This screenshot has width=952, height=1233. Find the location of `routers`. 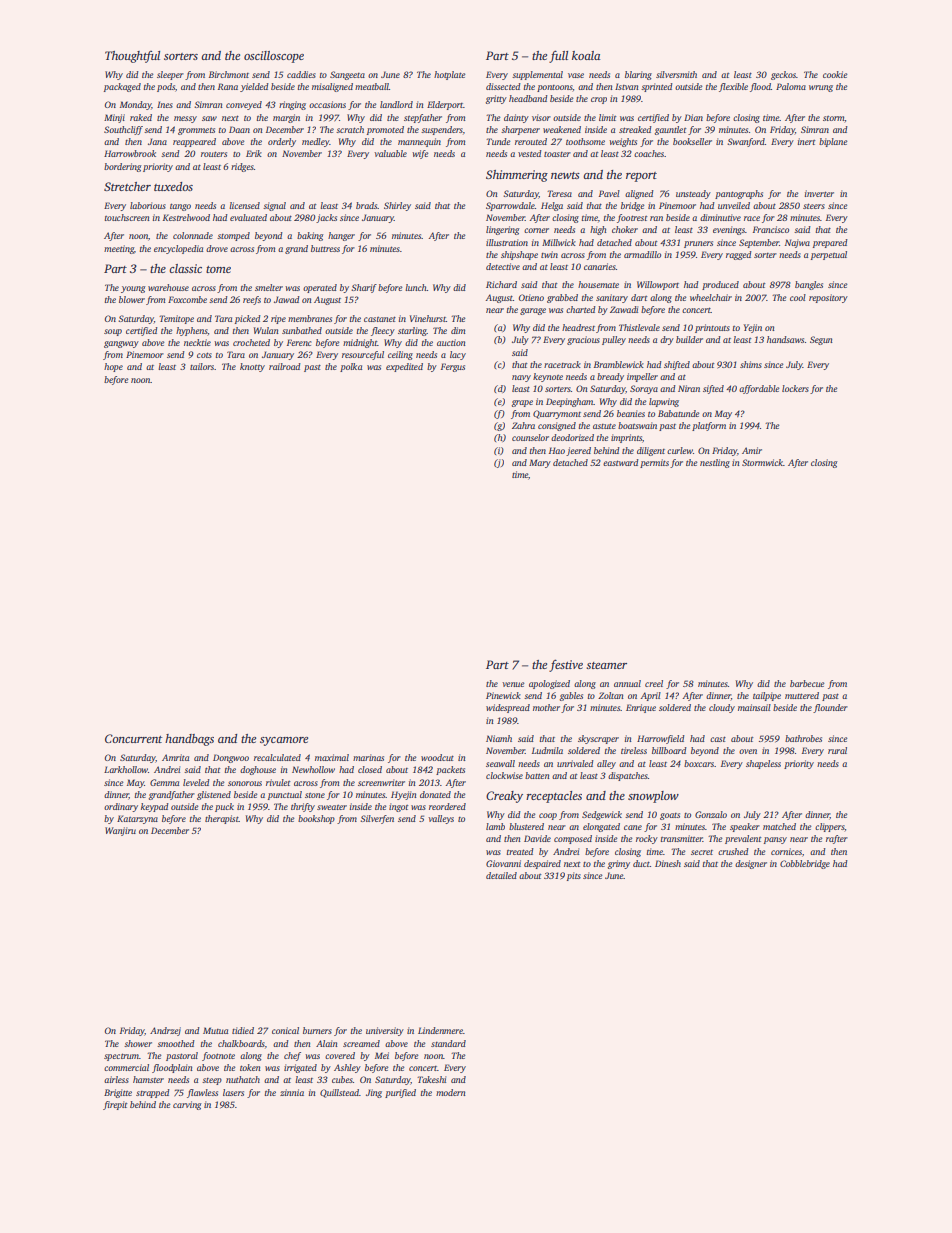

routers is located at coordinates (214, 154).
